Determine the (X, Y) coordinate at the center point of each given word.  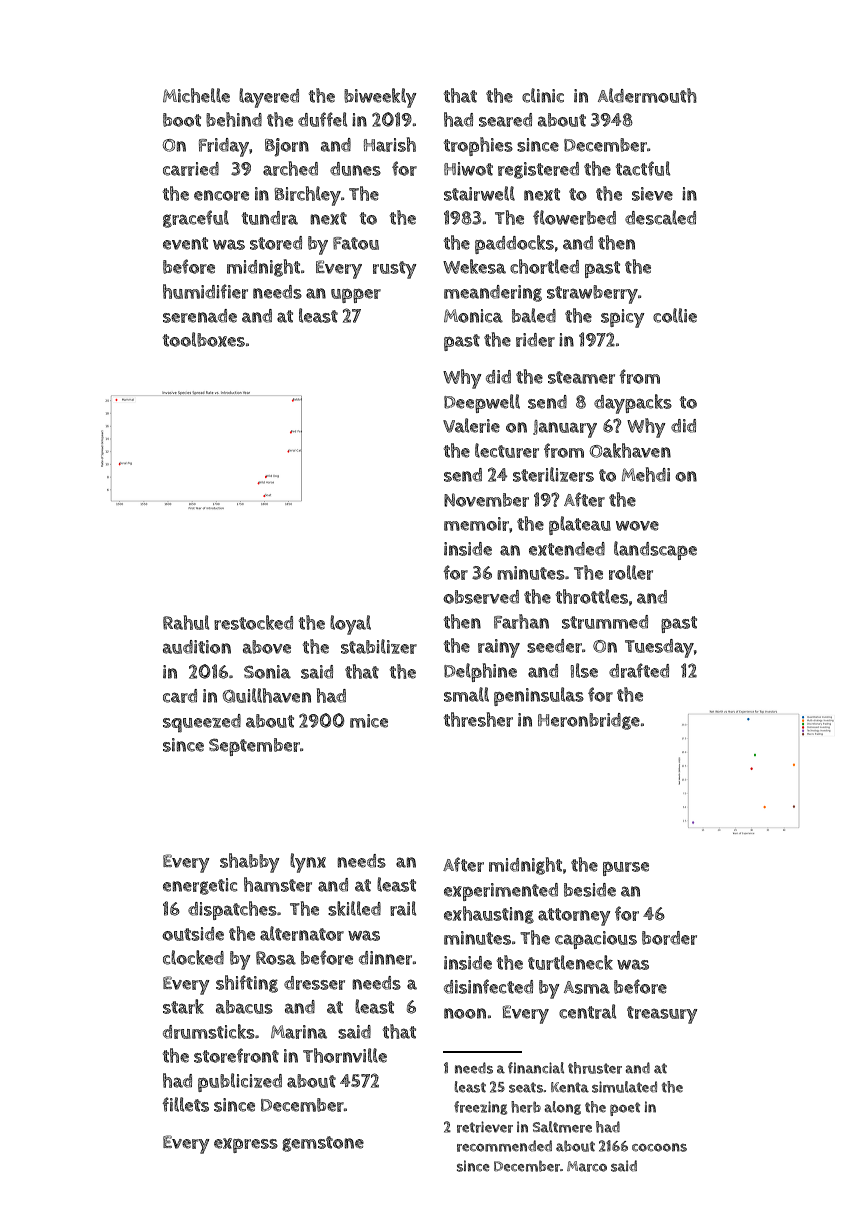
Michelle (196, 95)
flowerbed (574, 217)
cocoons (659, 1147)
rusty (395, 270)
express (246, 1145)
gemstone (323, 1144)
